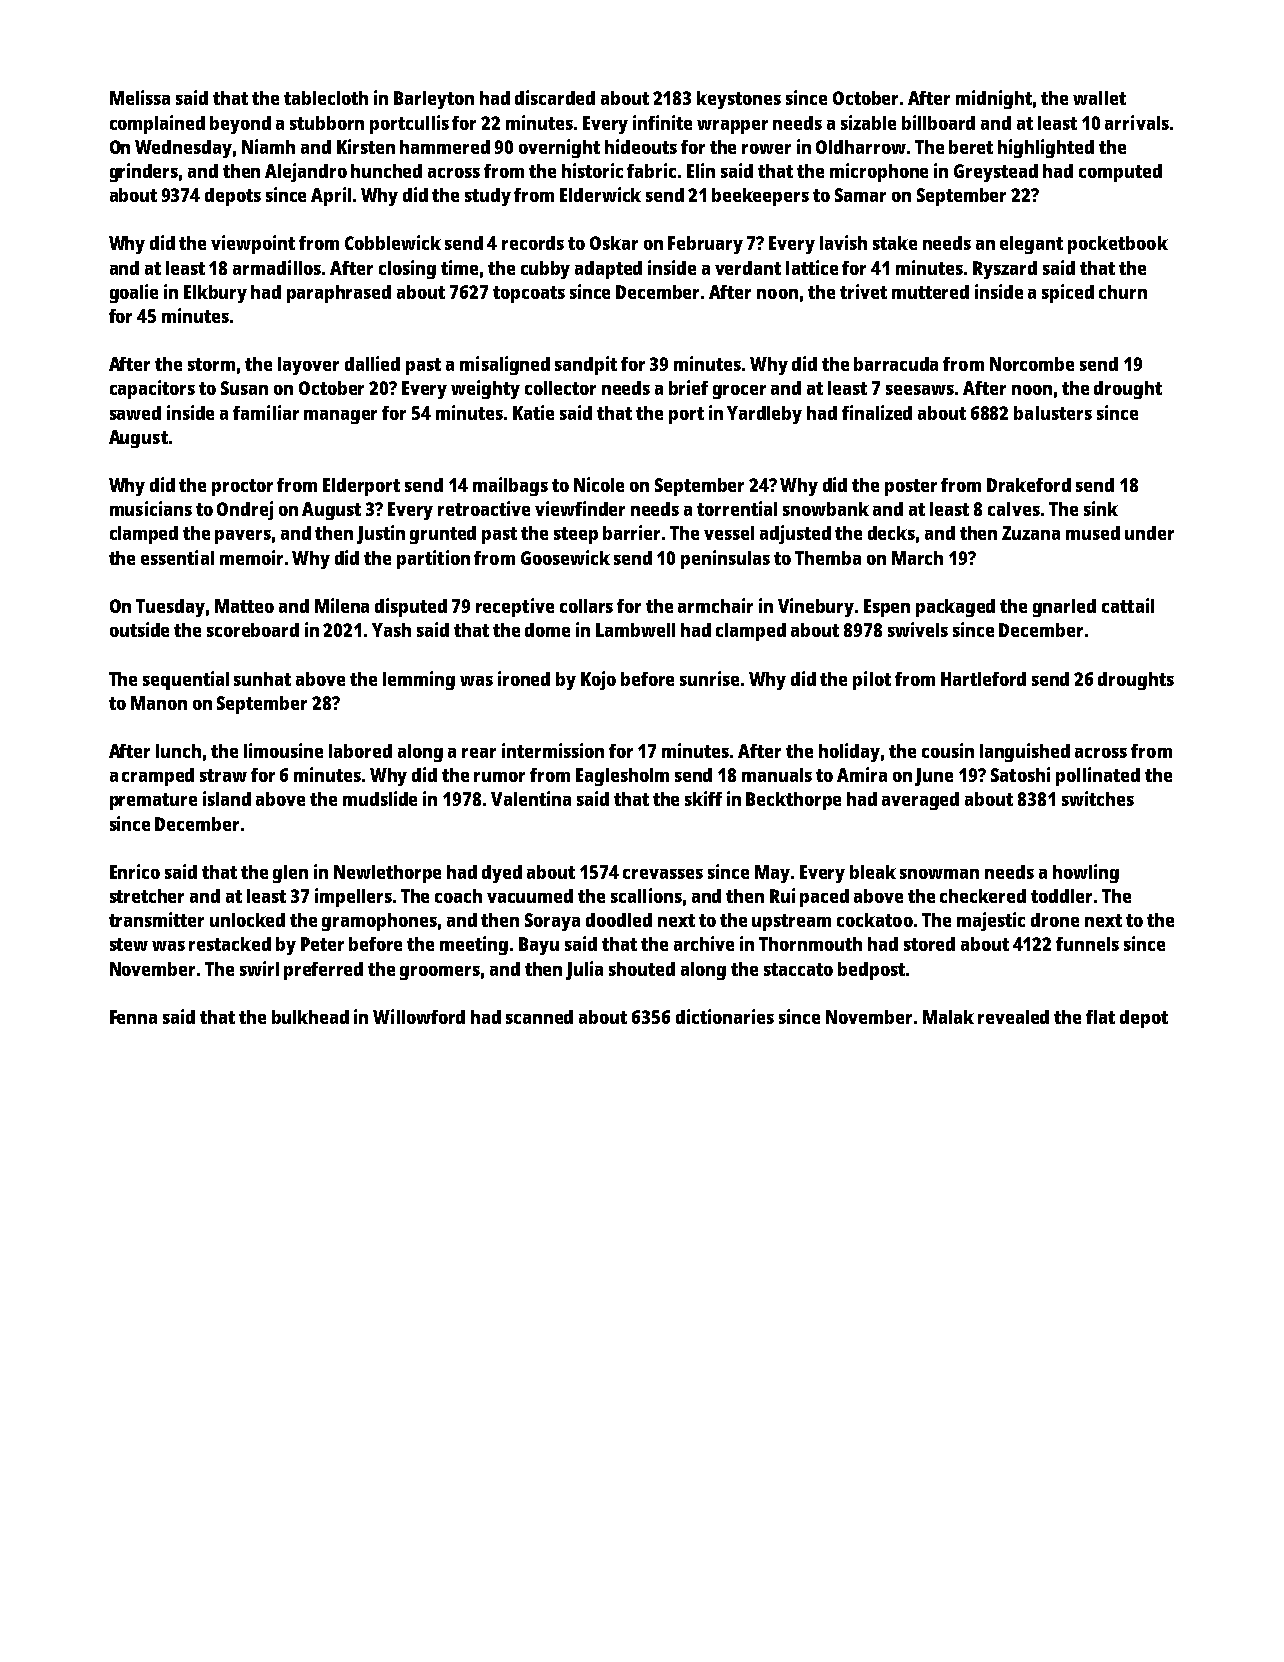  I want to click on dallied, so click(372, 363).
